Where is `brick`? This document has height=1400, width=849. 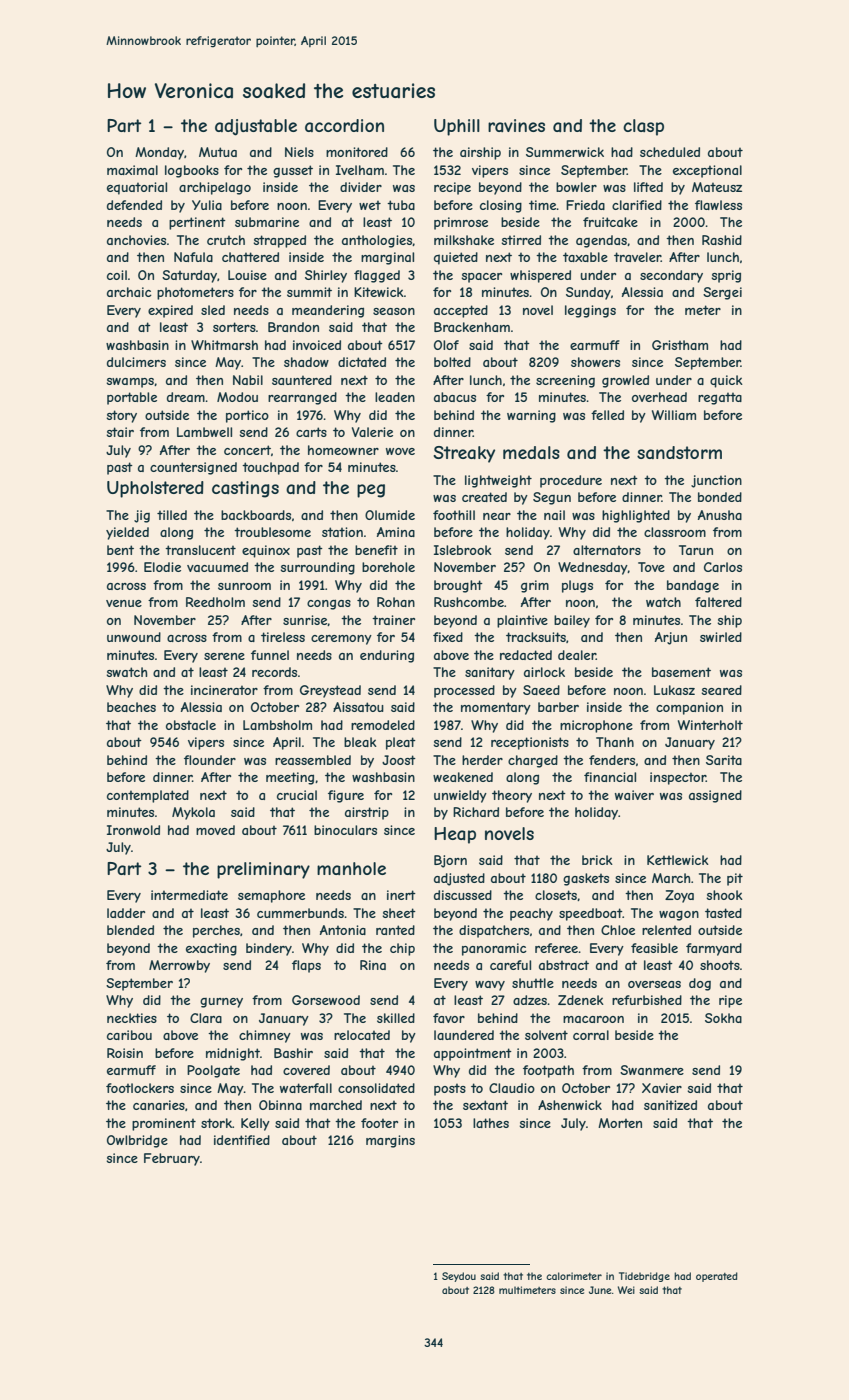 brick is located at coordinates (597, 860).
